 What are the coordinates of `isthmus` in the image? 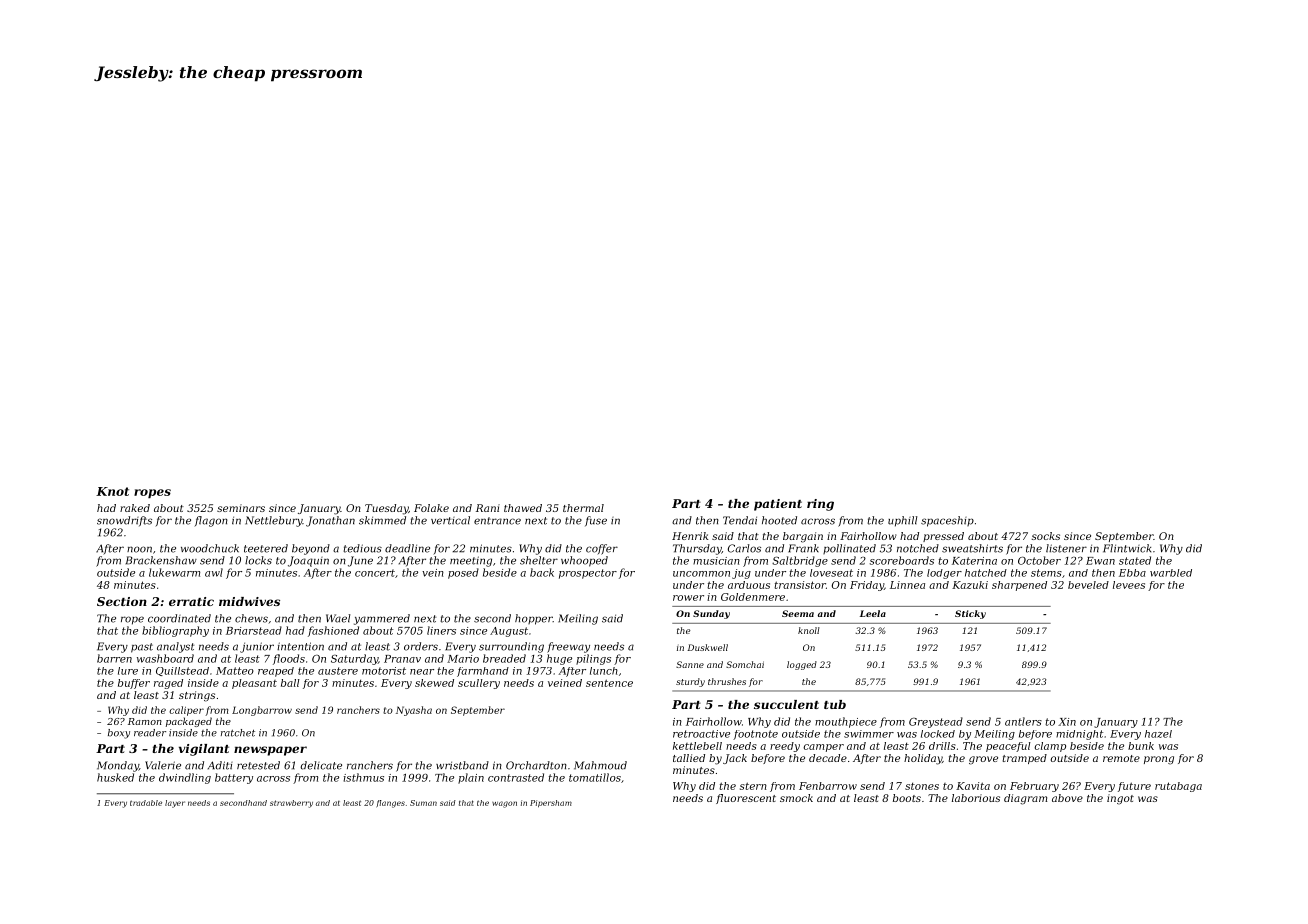 It's located at (363, 777).
